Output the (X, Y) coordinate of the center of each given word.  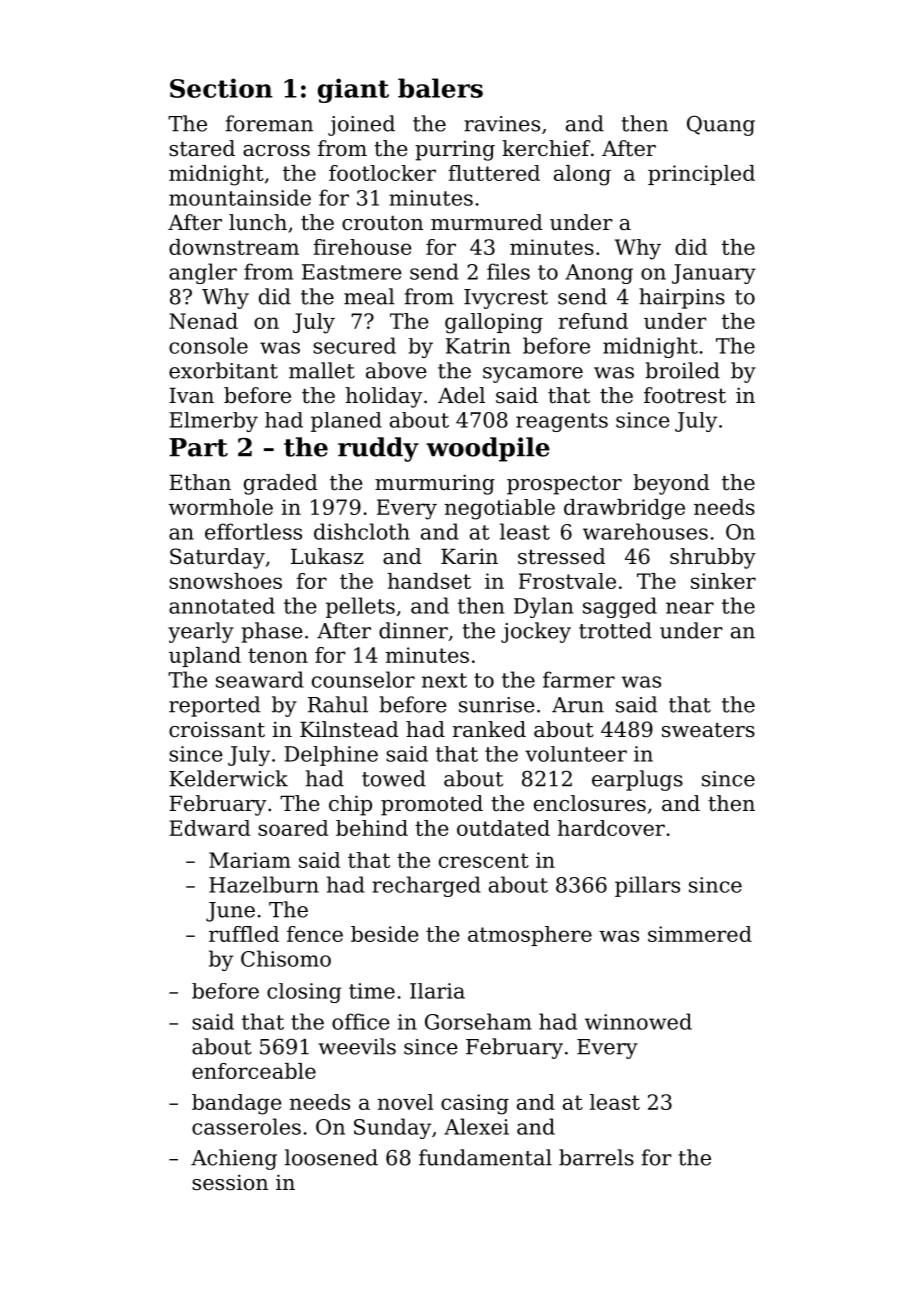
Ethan (200, 482)
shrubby (713, 558)
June (230, 912)
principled (701, 175)
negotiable (500, 509)
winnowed (638, 1021)
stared (202, 148)
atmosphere (530, 936)
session (230, 1182)
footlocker (382, 173)
